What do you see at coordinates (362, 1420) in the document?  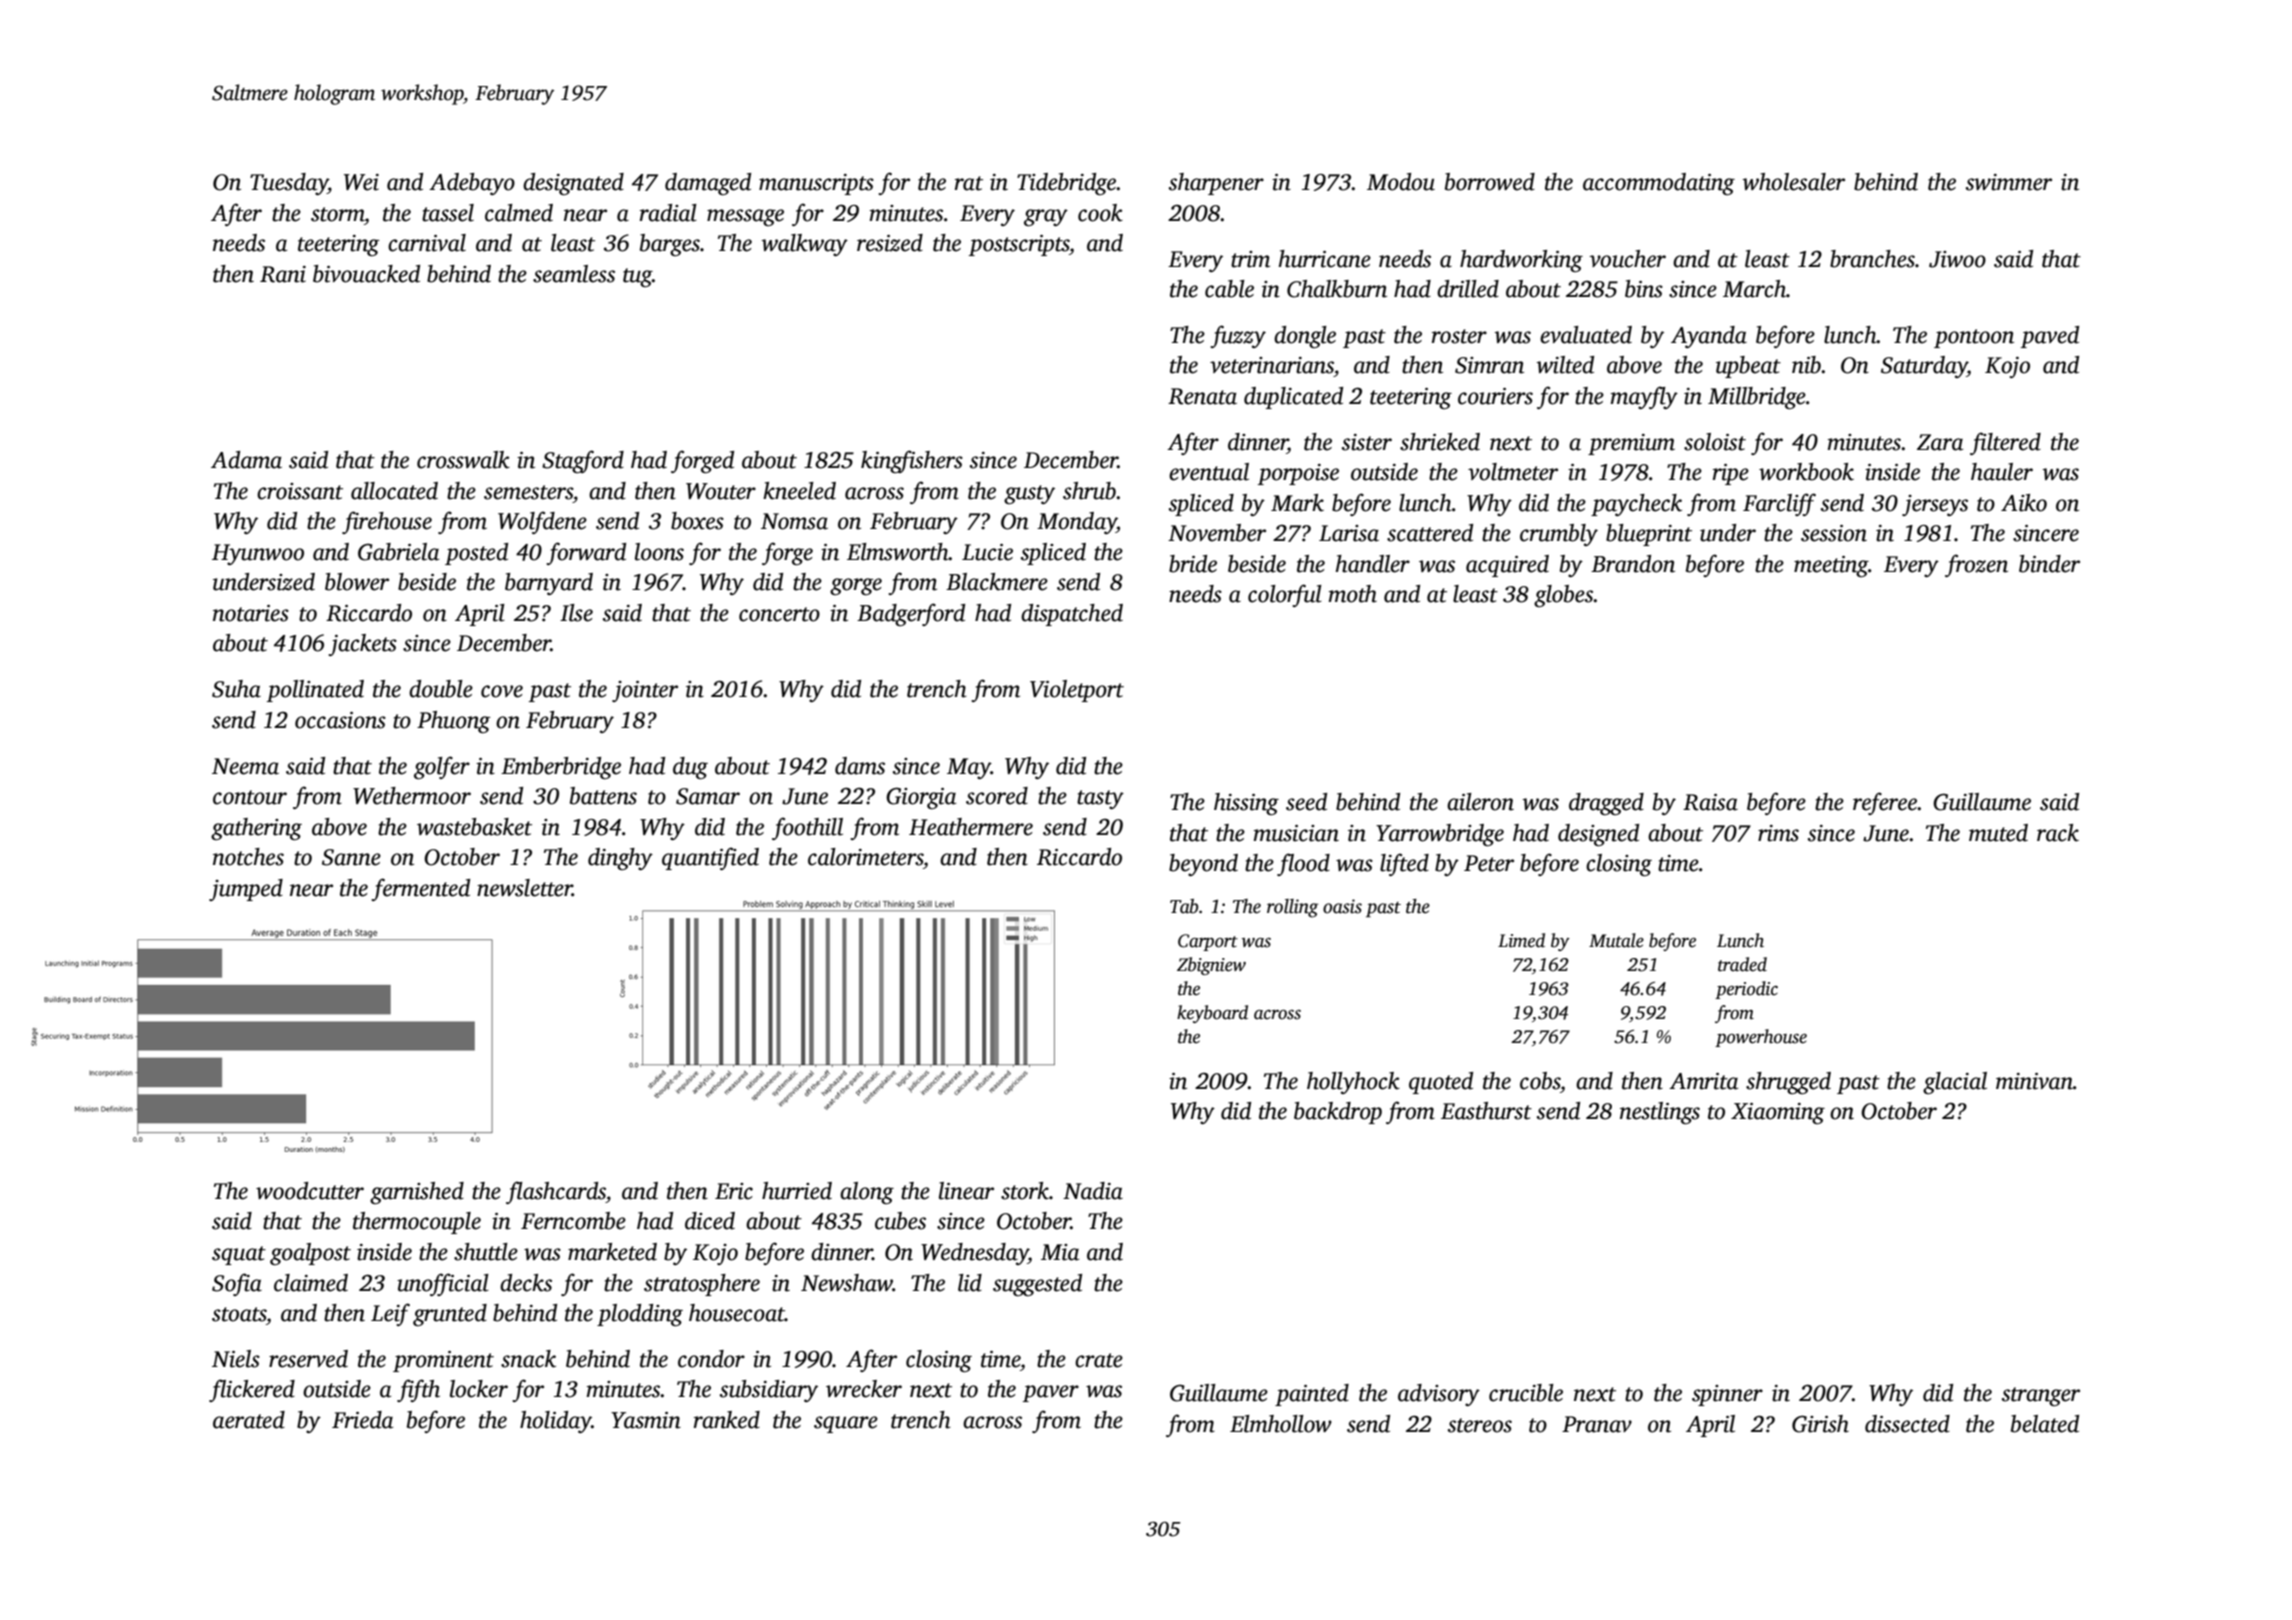 I see `Frieda` at bounding box center [362, 1420].
